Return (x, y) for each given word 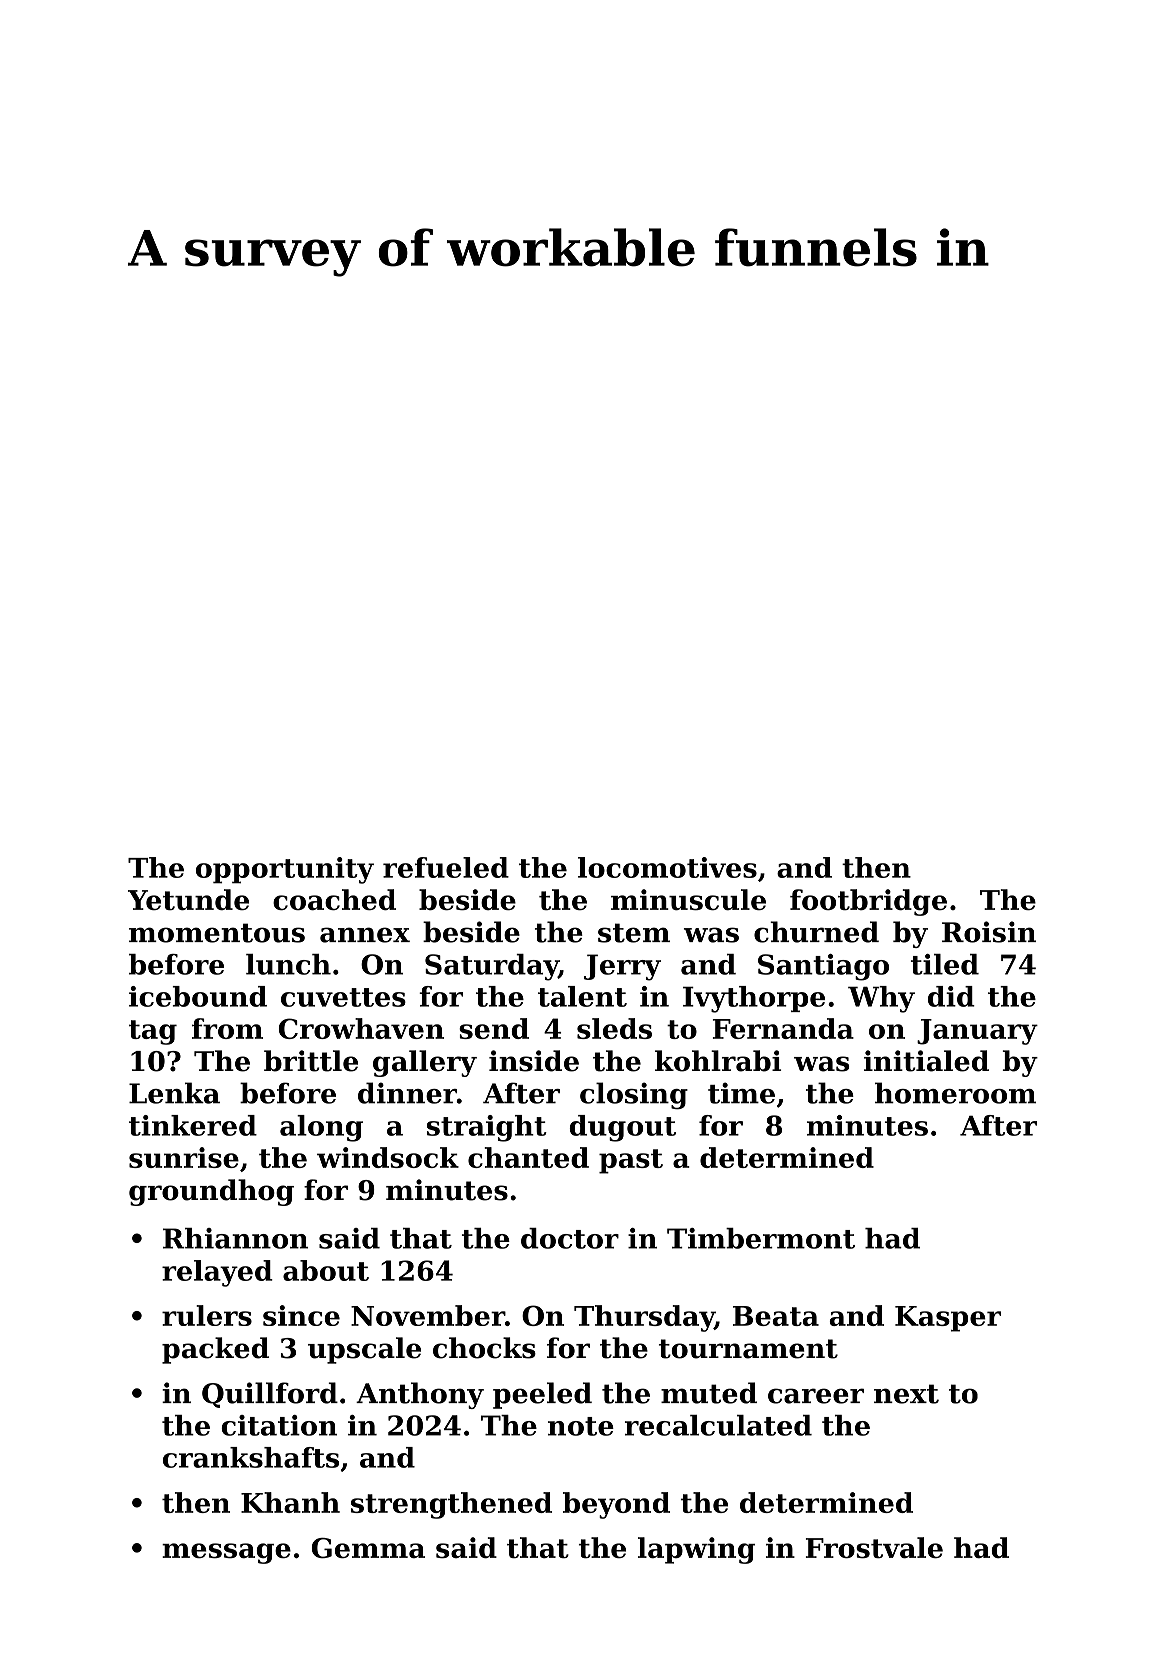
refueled (446, 867)
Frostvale (874, 1547)
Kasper (948, 1319)
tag (153, 1032)
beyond (616, 1505)
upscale (364, 1350)
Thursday (644, 1318)
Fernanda (783, 1028)
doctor (570, 1238)
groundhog (211, 1192)
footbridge (868, 902)
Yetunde (188, 899)
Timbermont (761, 1238)
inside (534, 1061)
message (226, 1553)
